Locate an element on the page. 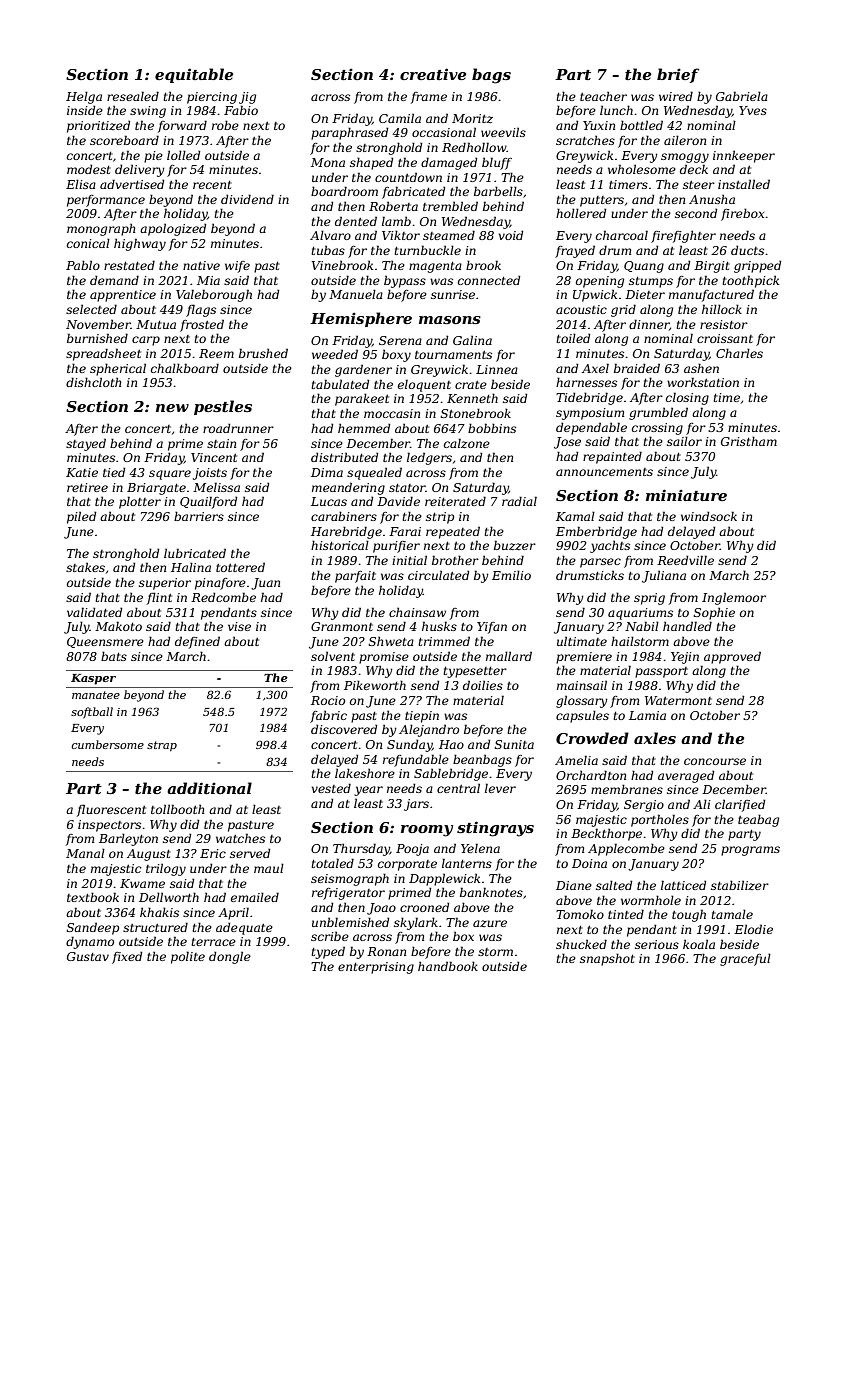  cumbersome is located at coordinates (107, 744).
